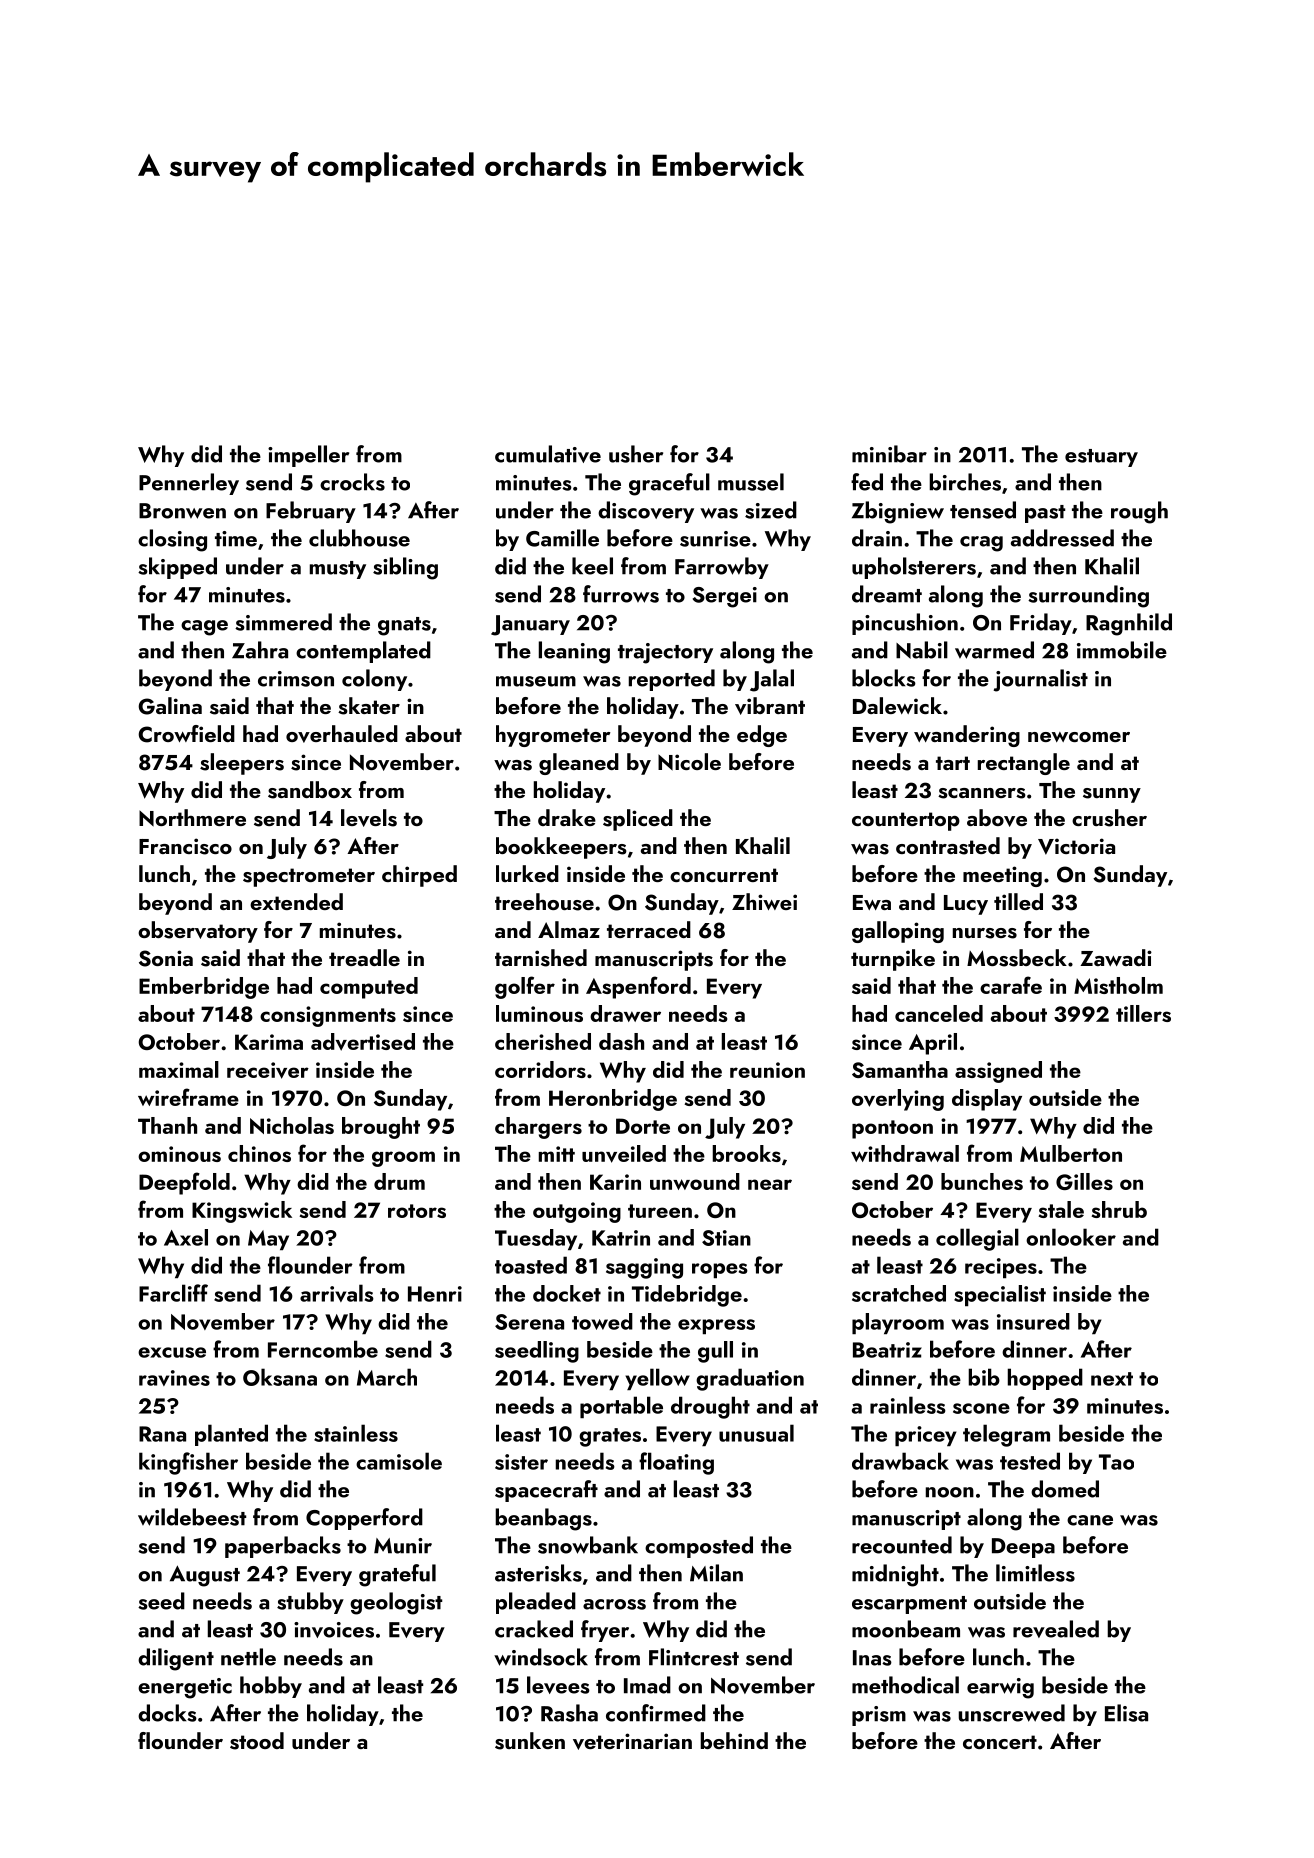 Image resolution: width=1314 pixels, height=1858 pixels. I want to click on cumulative, so click(548, 454).
